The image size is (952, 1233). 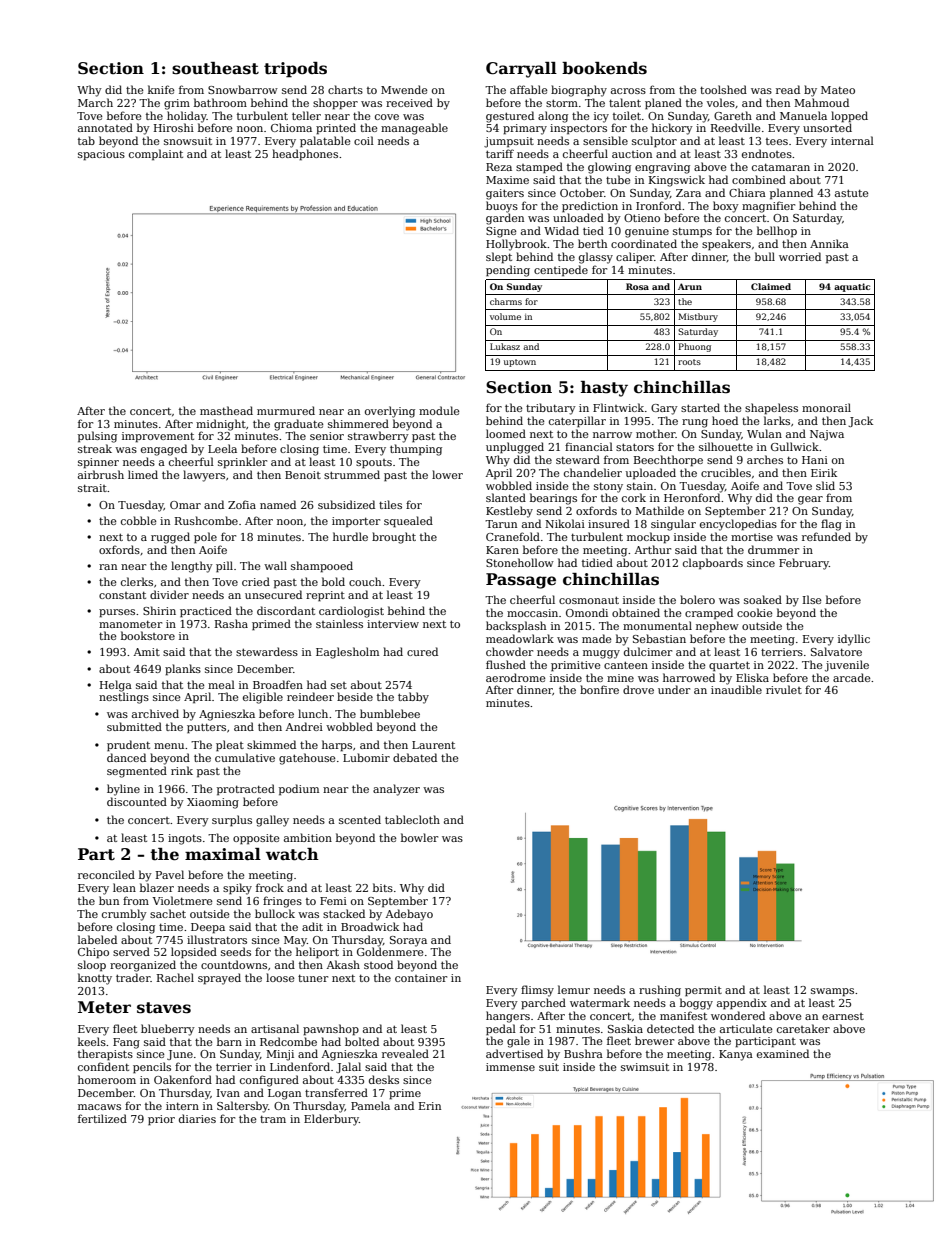 What do you see at coordinates (829, 243) in the screenshot?
I see `Annika` at bounding box center [829, 243].
